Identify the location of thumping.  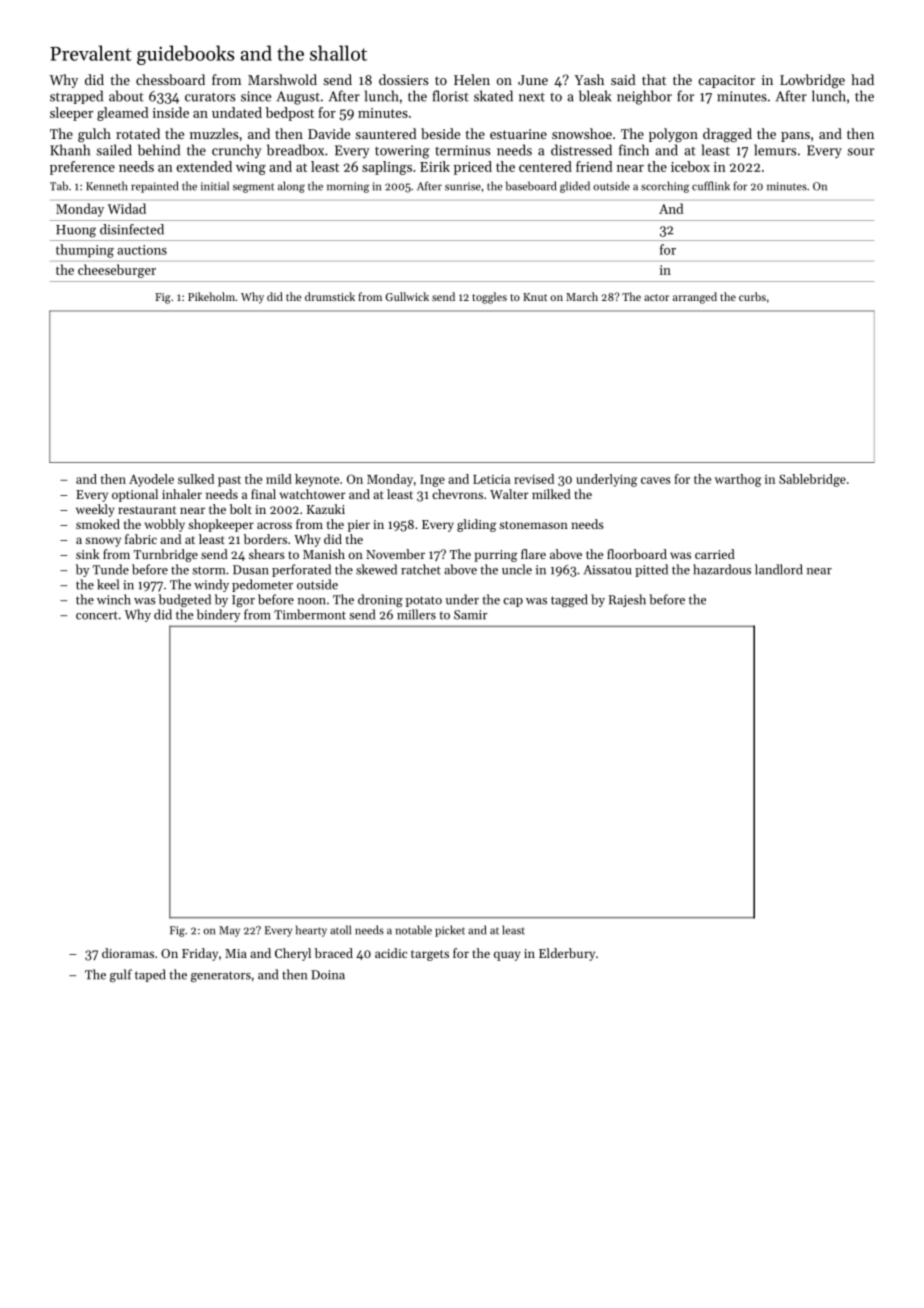
(85, 251).
